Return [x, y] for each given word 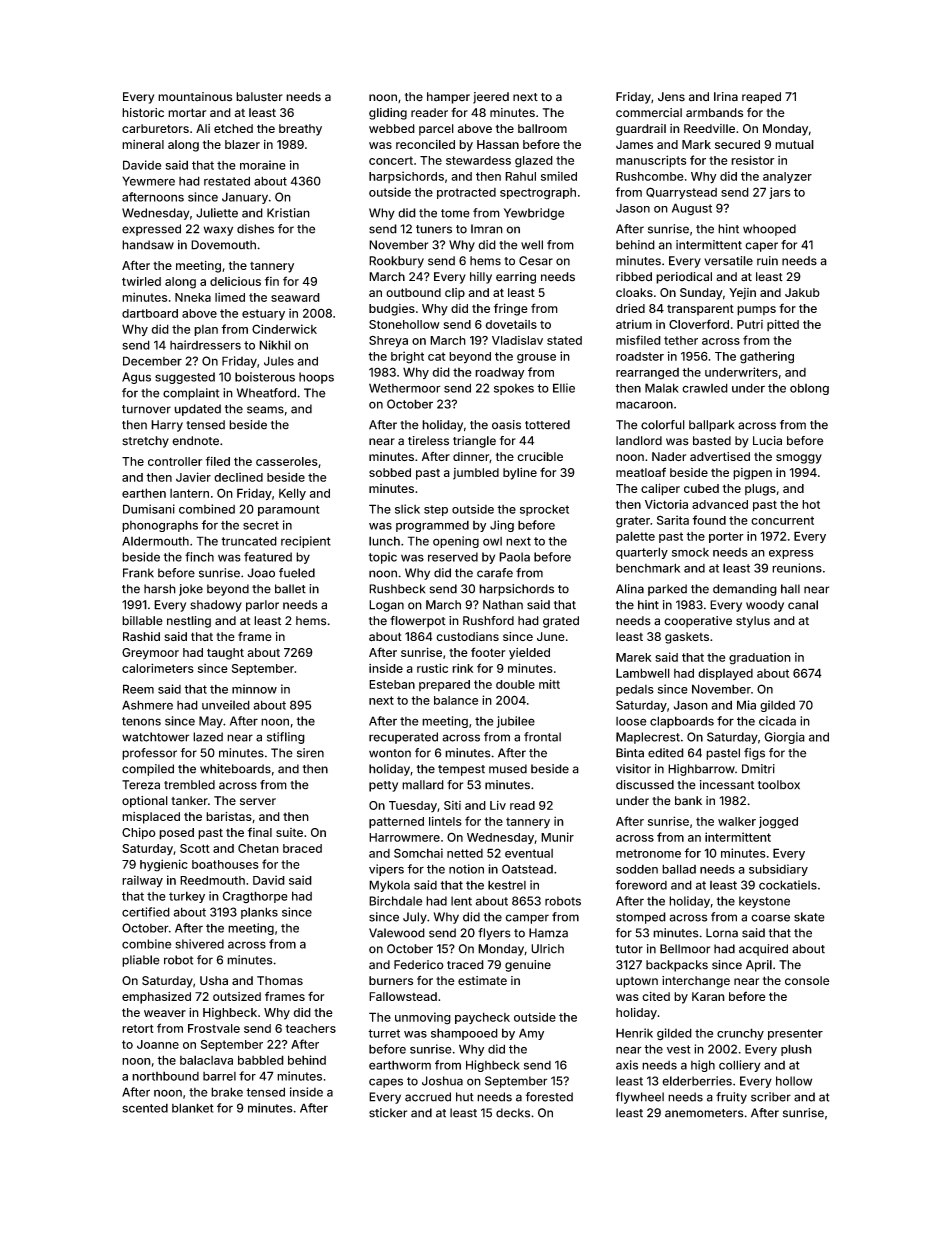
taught [225, 654]
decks [513, 1113]
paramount [289, 510]
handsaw [148, 245]
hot [811, 504]
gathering [767, 357]
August [692, 209]
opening [456, 542]
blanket [193, 1108]
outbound [413, 292]
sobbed [390, 472]
